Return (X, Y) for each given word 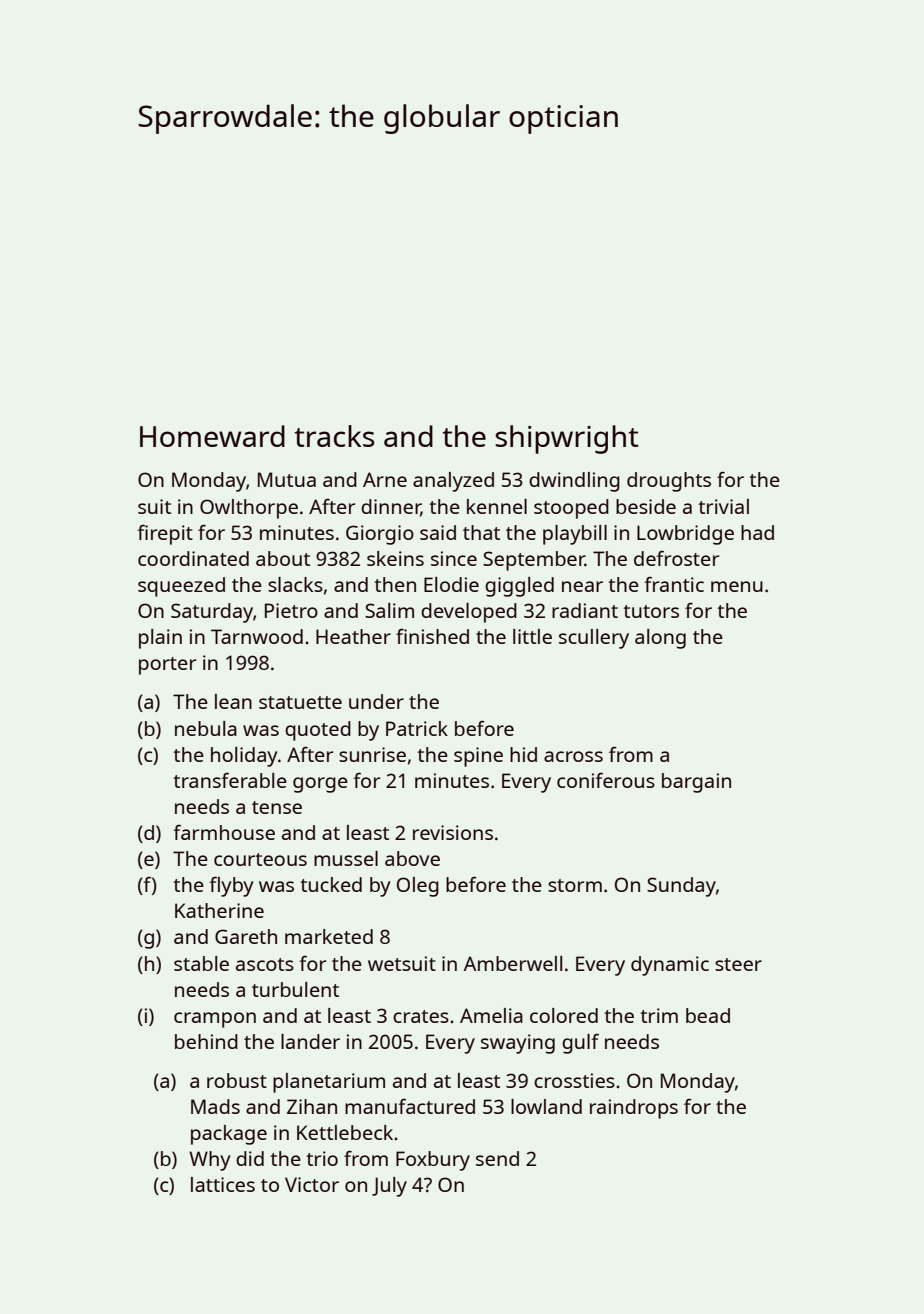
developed (469, 613)
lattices (223, 1184)
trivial (723, 506)
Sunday (681, 887)
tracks (335, 436)
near (582, 586)
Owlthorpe (249, 509)
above (412, 858)
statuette (300, 702)
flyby (231, 887)
